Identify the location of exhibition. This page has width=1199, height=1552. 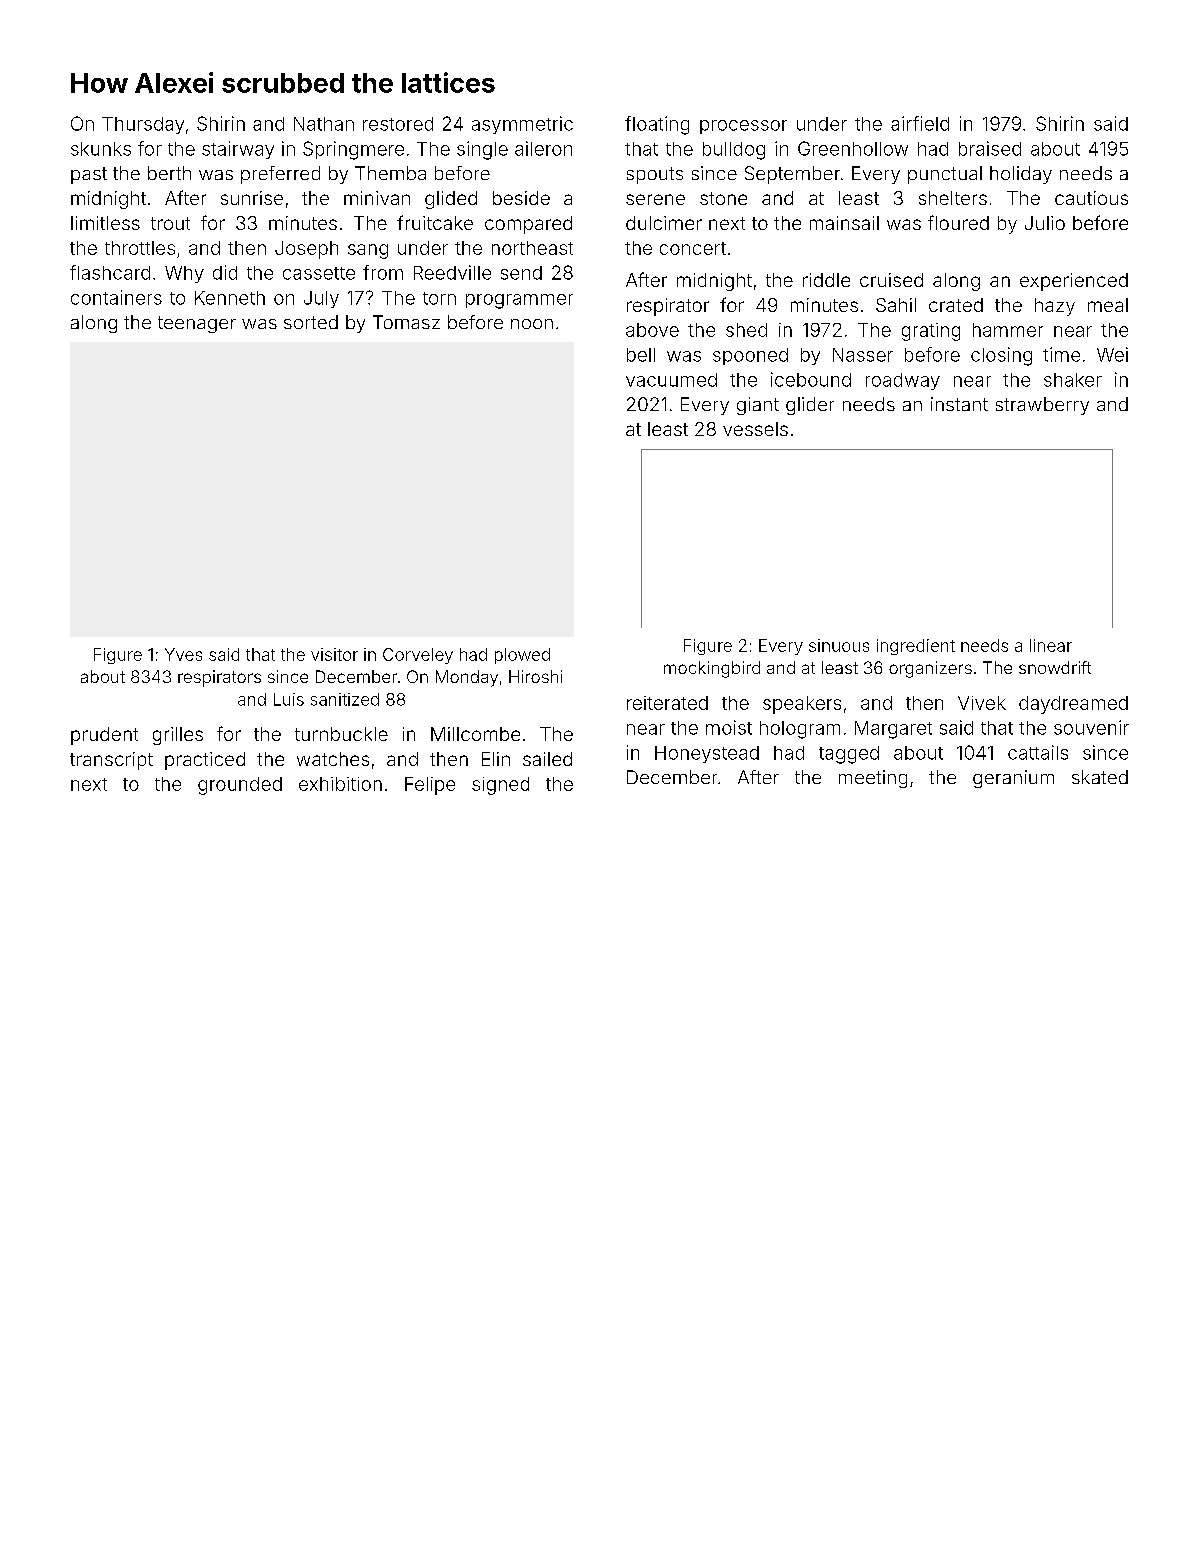
(340, 784).
